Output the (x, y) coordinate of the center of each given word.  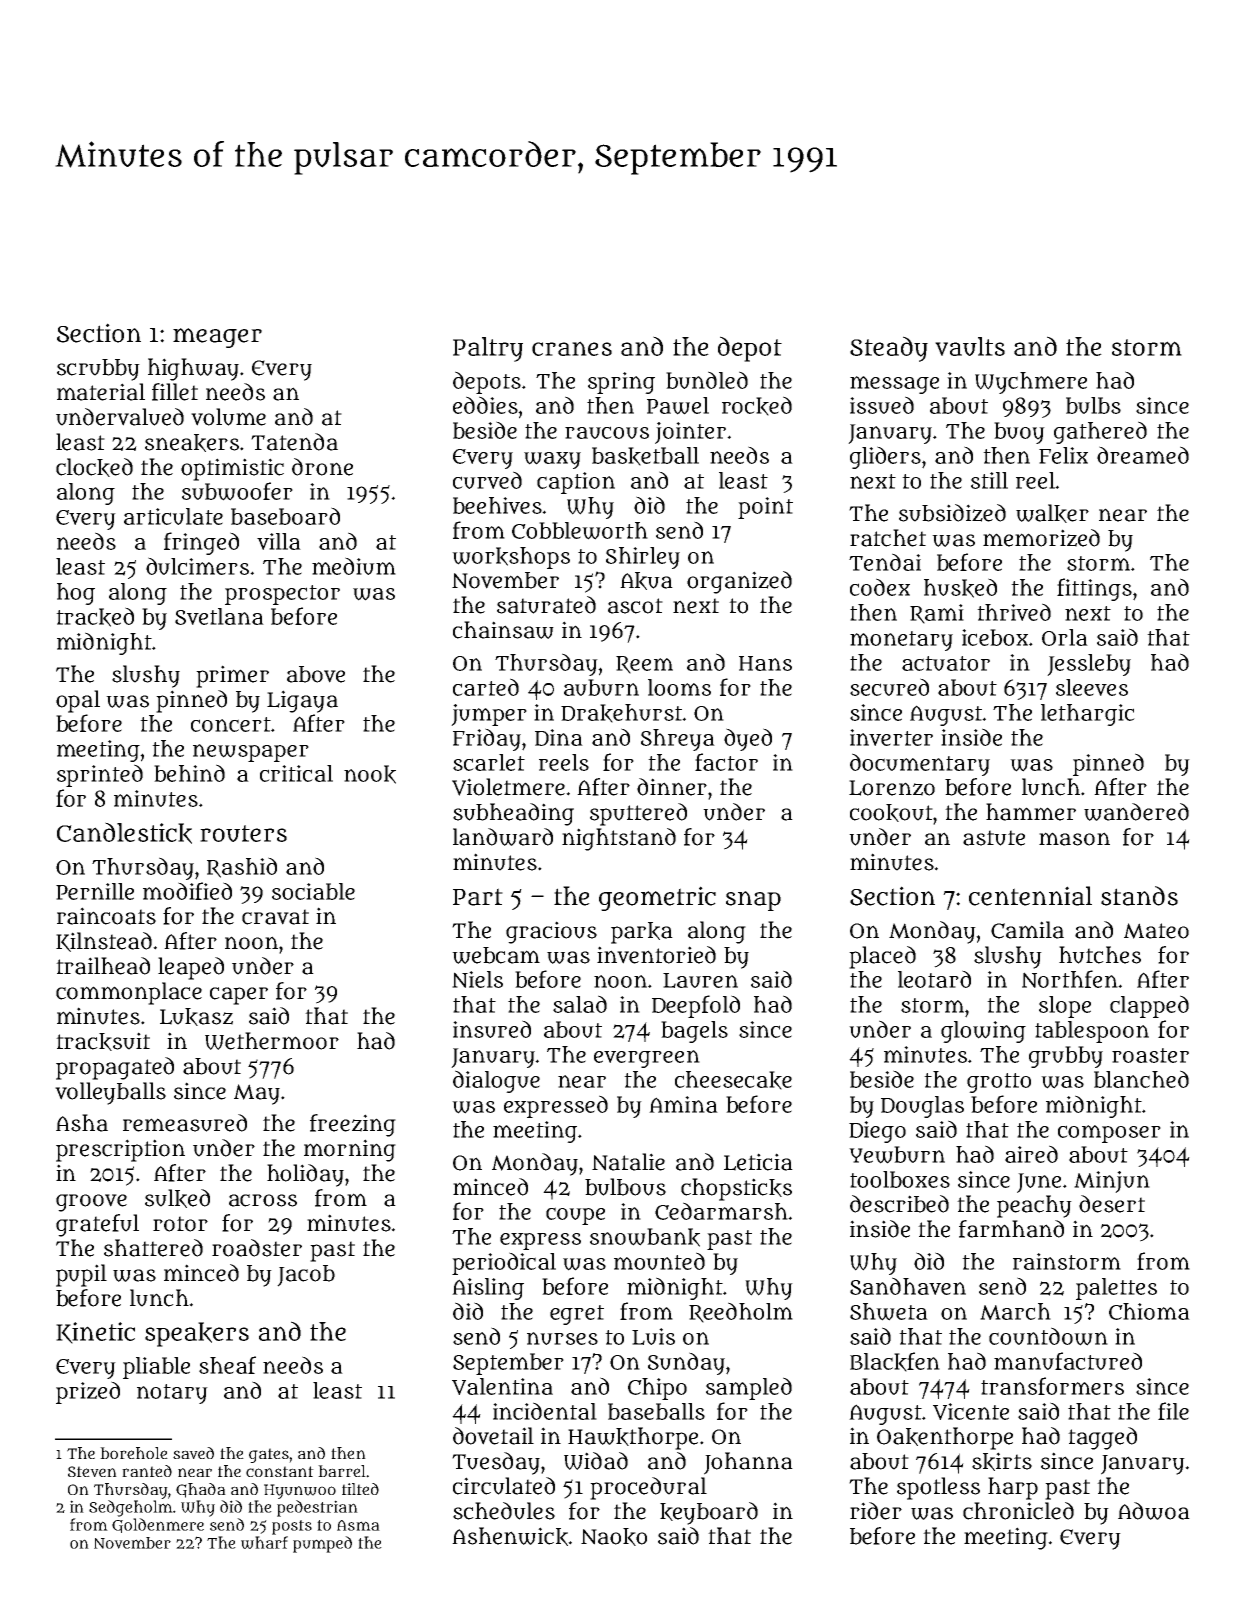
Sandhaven (908, 1286)
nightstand (619, 839)
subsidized (952, 513)
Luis (653, 1336)
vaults (970, 346)
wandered (1136, 812)
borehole (134, 1453)
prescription (120, 1150)
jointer (690, 433)
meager (217, 338)
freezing (353, 1125)
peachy (1034, 1206)
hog (76, 594)
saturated (546, 605)
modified (187, 891)
